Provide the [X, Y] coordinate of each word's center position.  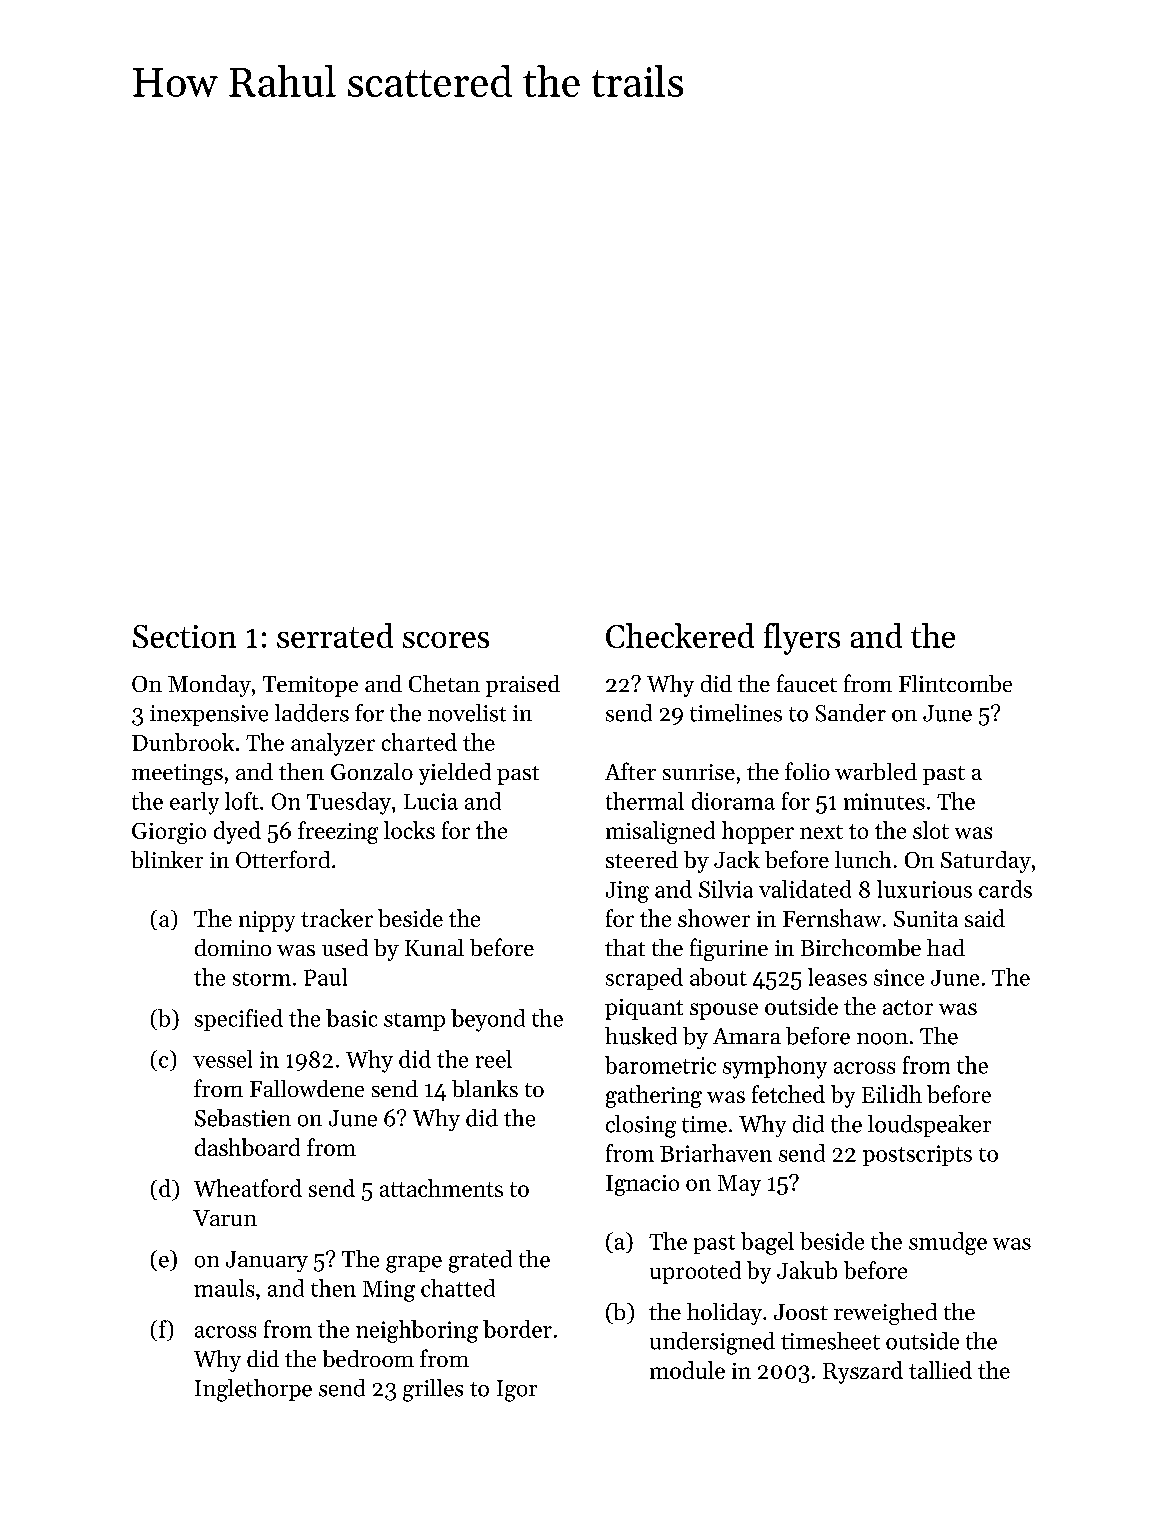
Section [184, 636]
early [194, 803]
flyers [802, 639]
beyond [488, 1020]
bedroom [368, 1358]
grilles [433, 1390]
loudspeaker [929, 1126]
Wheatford [248, 1188]
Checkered [680, 635]
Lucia [431, 801]
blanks [485, 1088]
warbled [876, 771]
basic [351, 1018]
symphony [775, 1067]
